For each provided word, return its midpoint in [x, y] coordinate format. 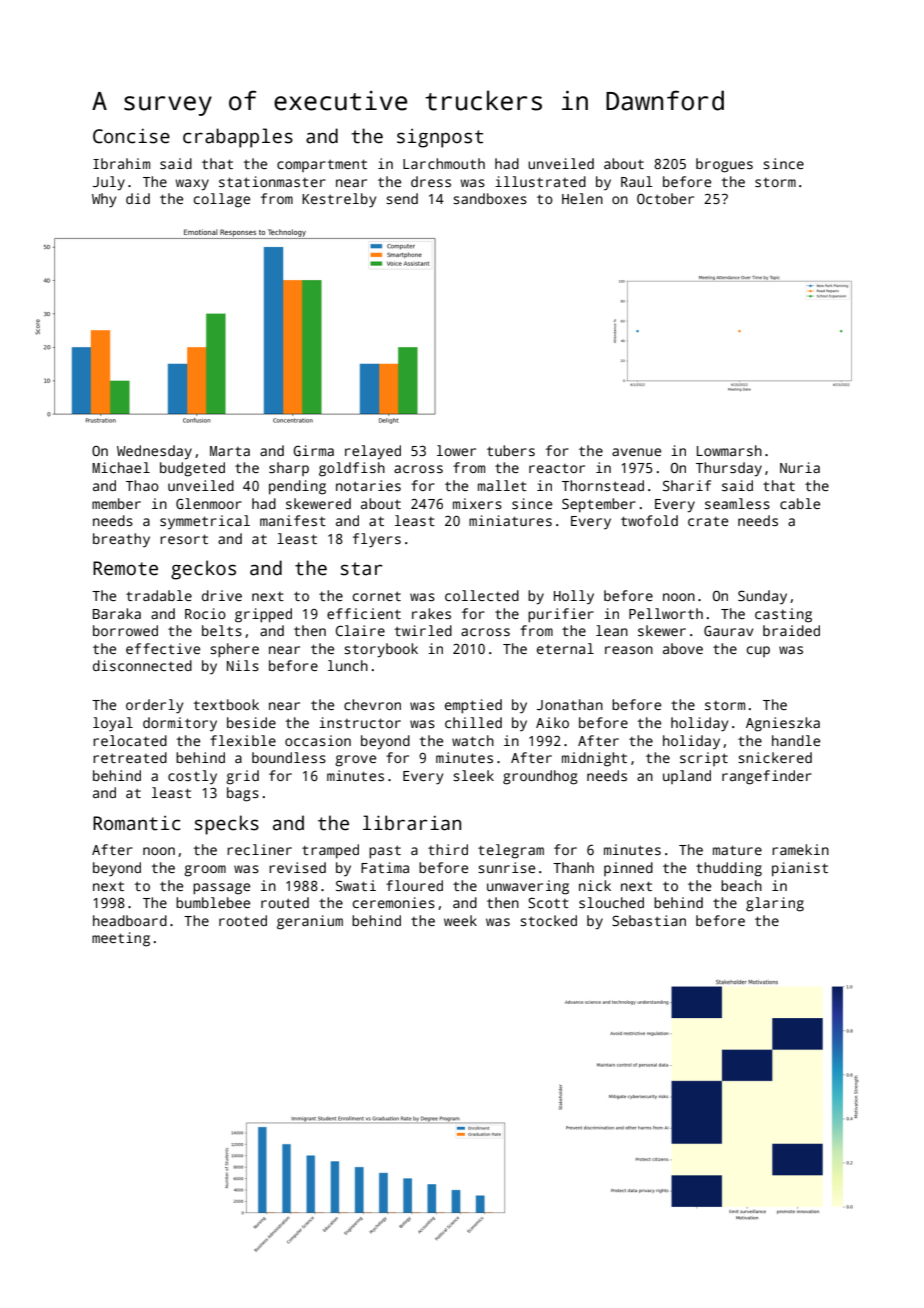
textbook [226, 704]
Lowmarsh [729, 450]
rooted [243, 920]
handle [796, 740]
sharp [289, 469]
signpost [440, 138]
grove [355, 761]
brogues [724, 165]
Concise [131, 136]
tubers [511, 450]
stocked [548, 920]
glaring [775, 904]
